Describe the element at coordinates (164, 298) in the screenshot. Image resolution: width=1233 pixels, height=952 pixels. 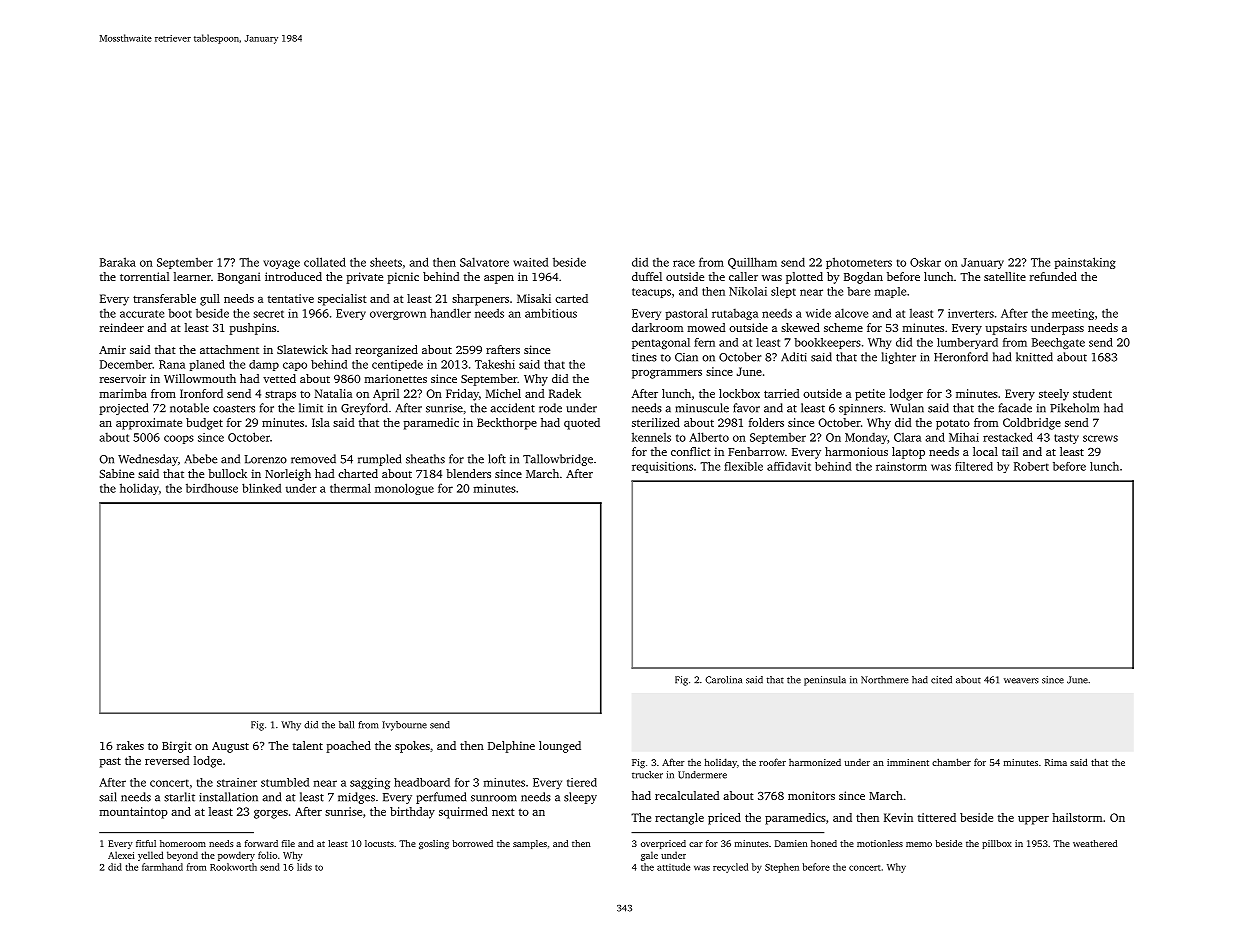
I see `transferable` at that location.
